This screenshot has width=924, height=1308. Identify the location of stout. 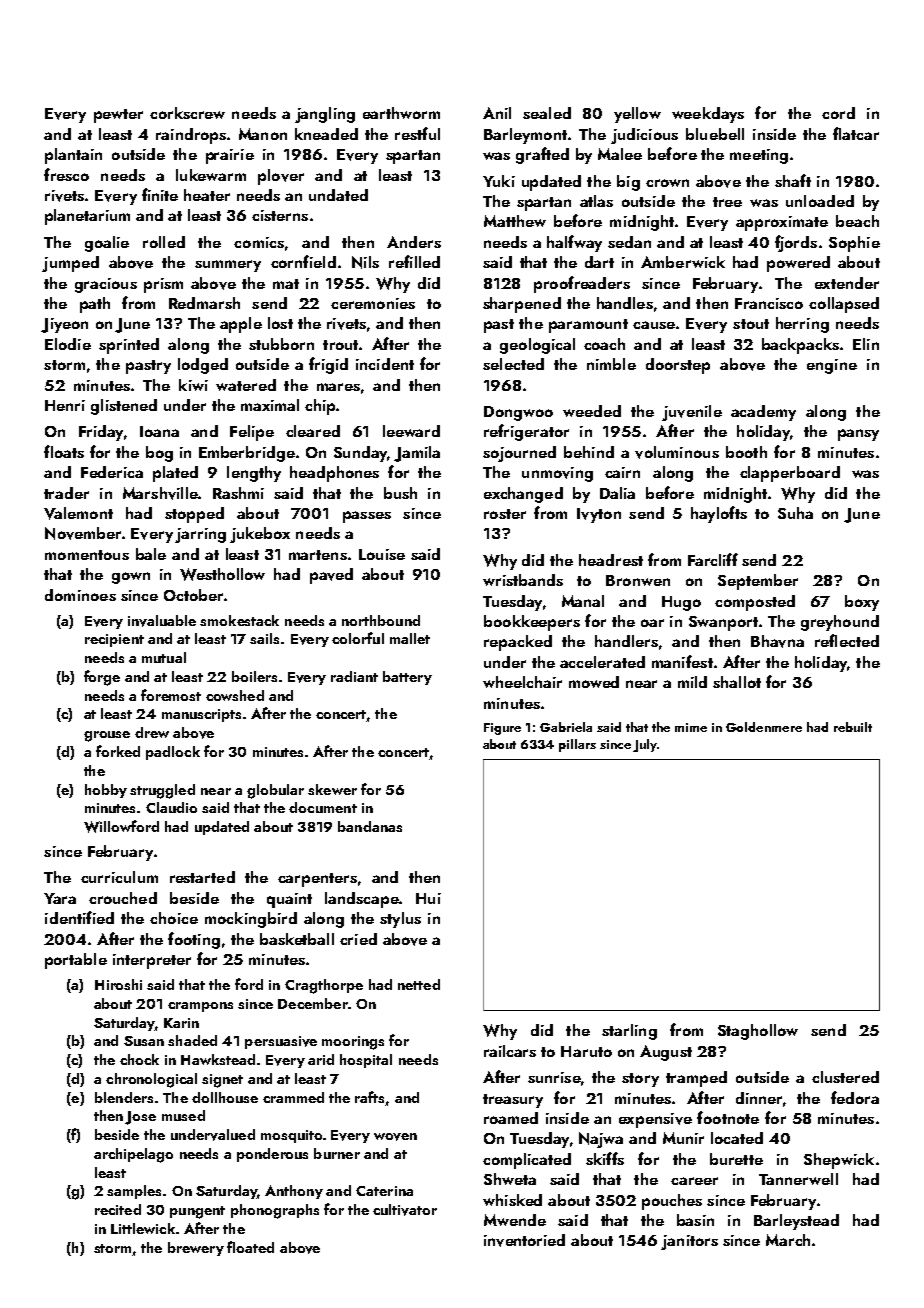
(751, 324).
